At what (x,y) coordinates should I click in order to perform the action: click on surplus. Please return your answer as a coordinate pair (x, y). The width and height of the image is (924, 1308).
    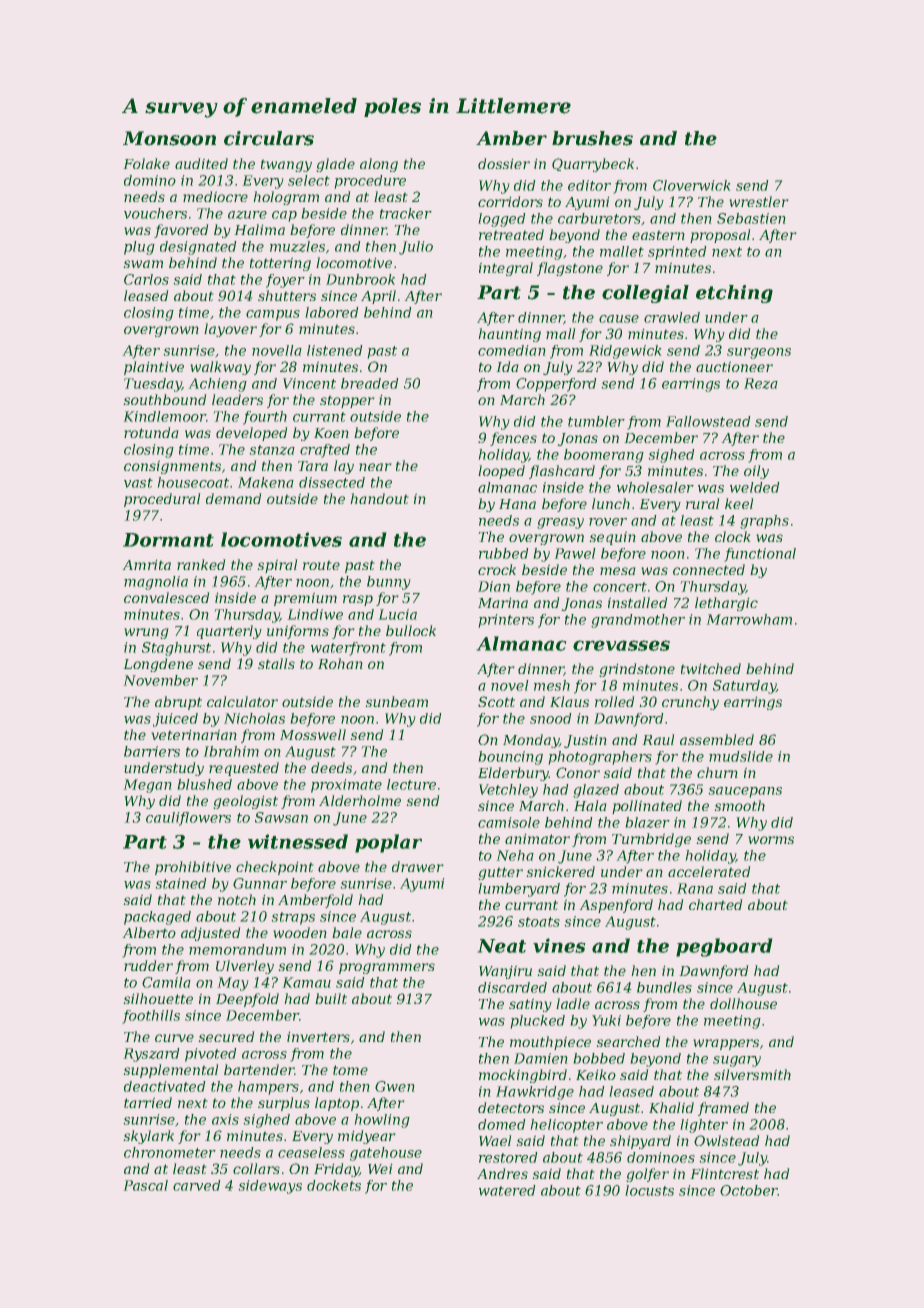
    Looking at the image, I should click on (284, 1104).
